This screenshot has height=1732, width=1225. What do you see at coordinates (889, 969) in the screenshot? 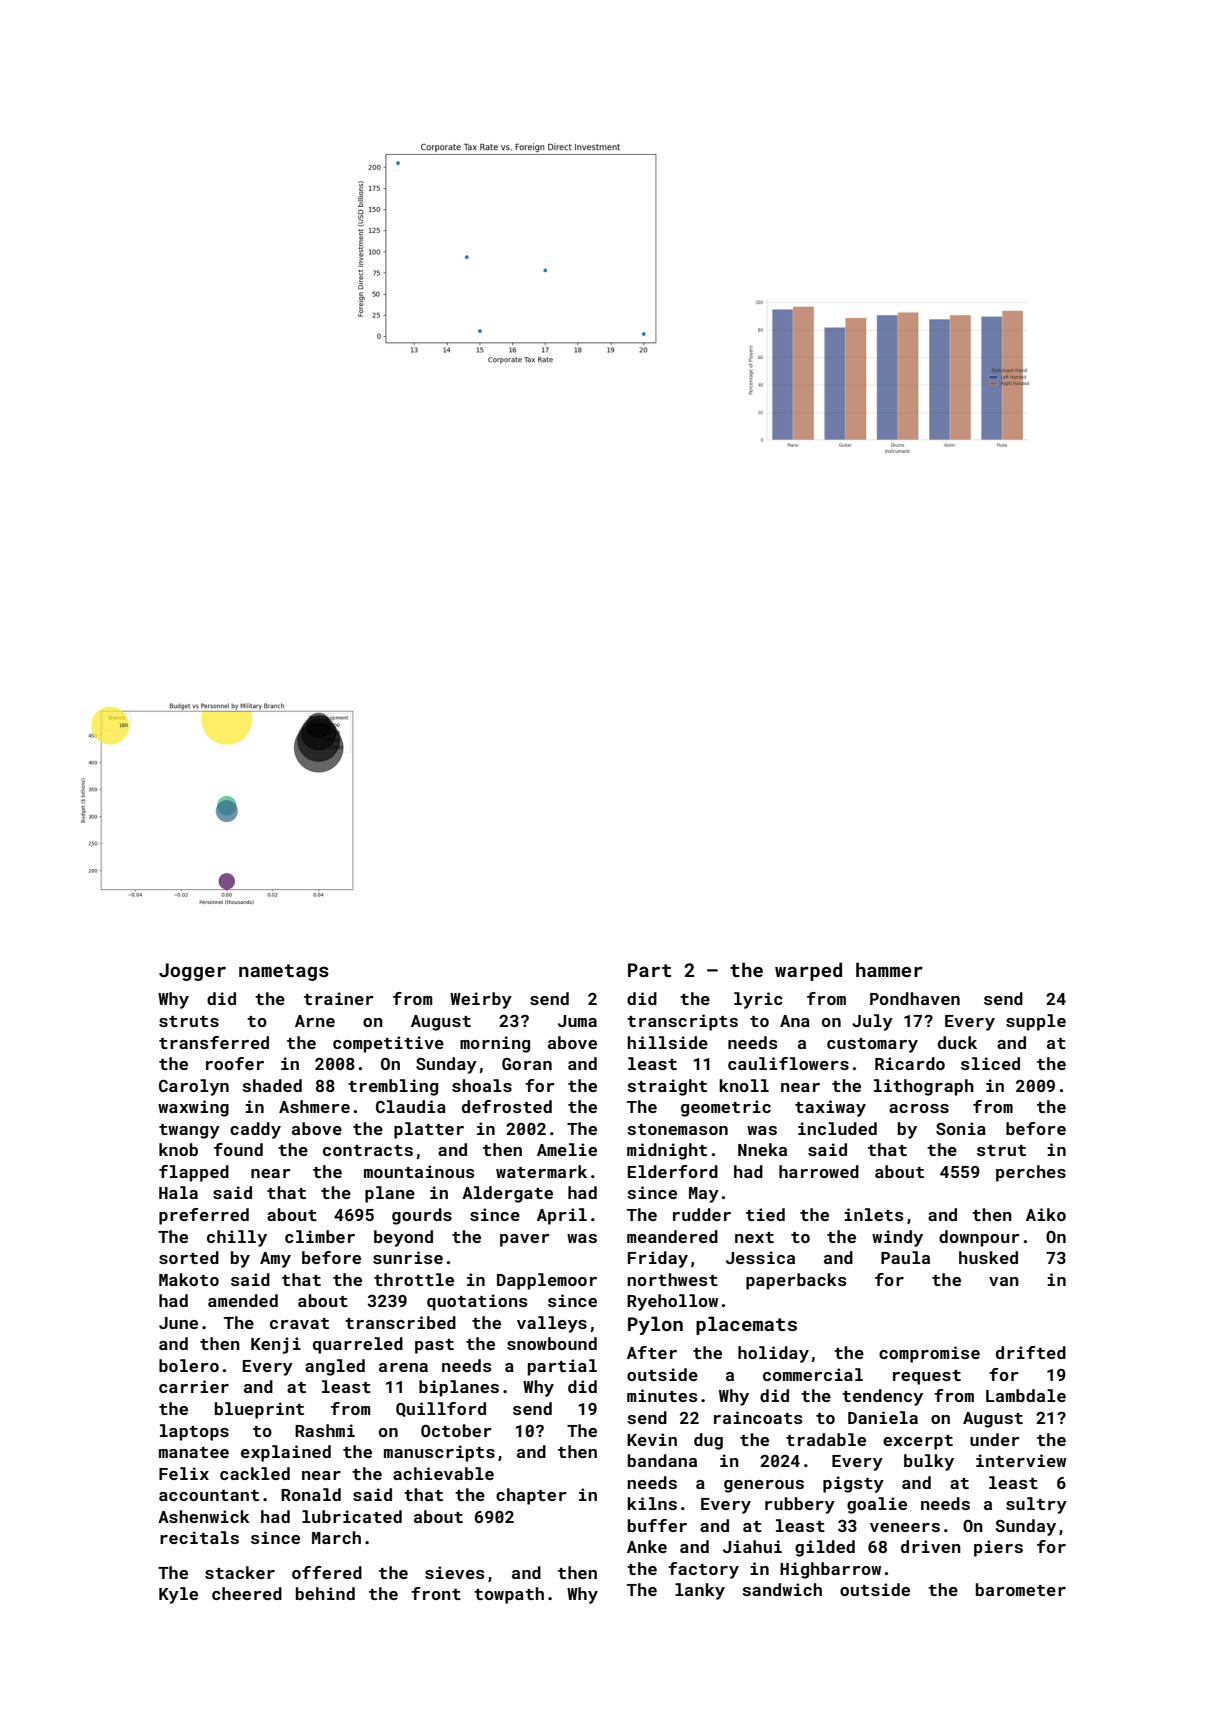
I see `hammer` at bounding box center [889, 969].
